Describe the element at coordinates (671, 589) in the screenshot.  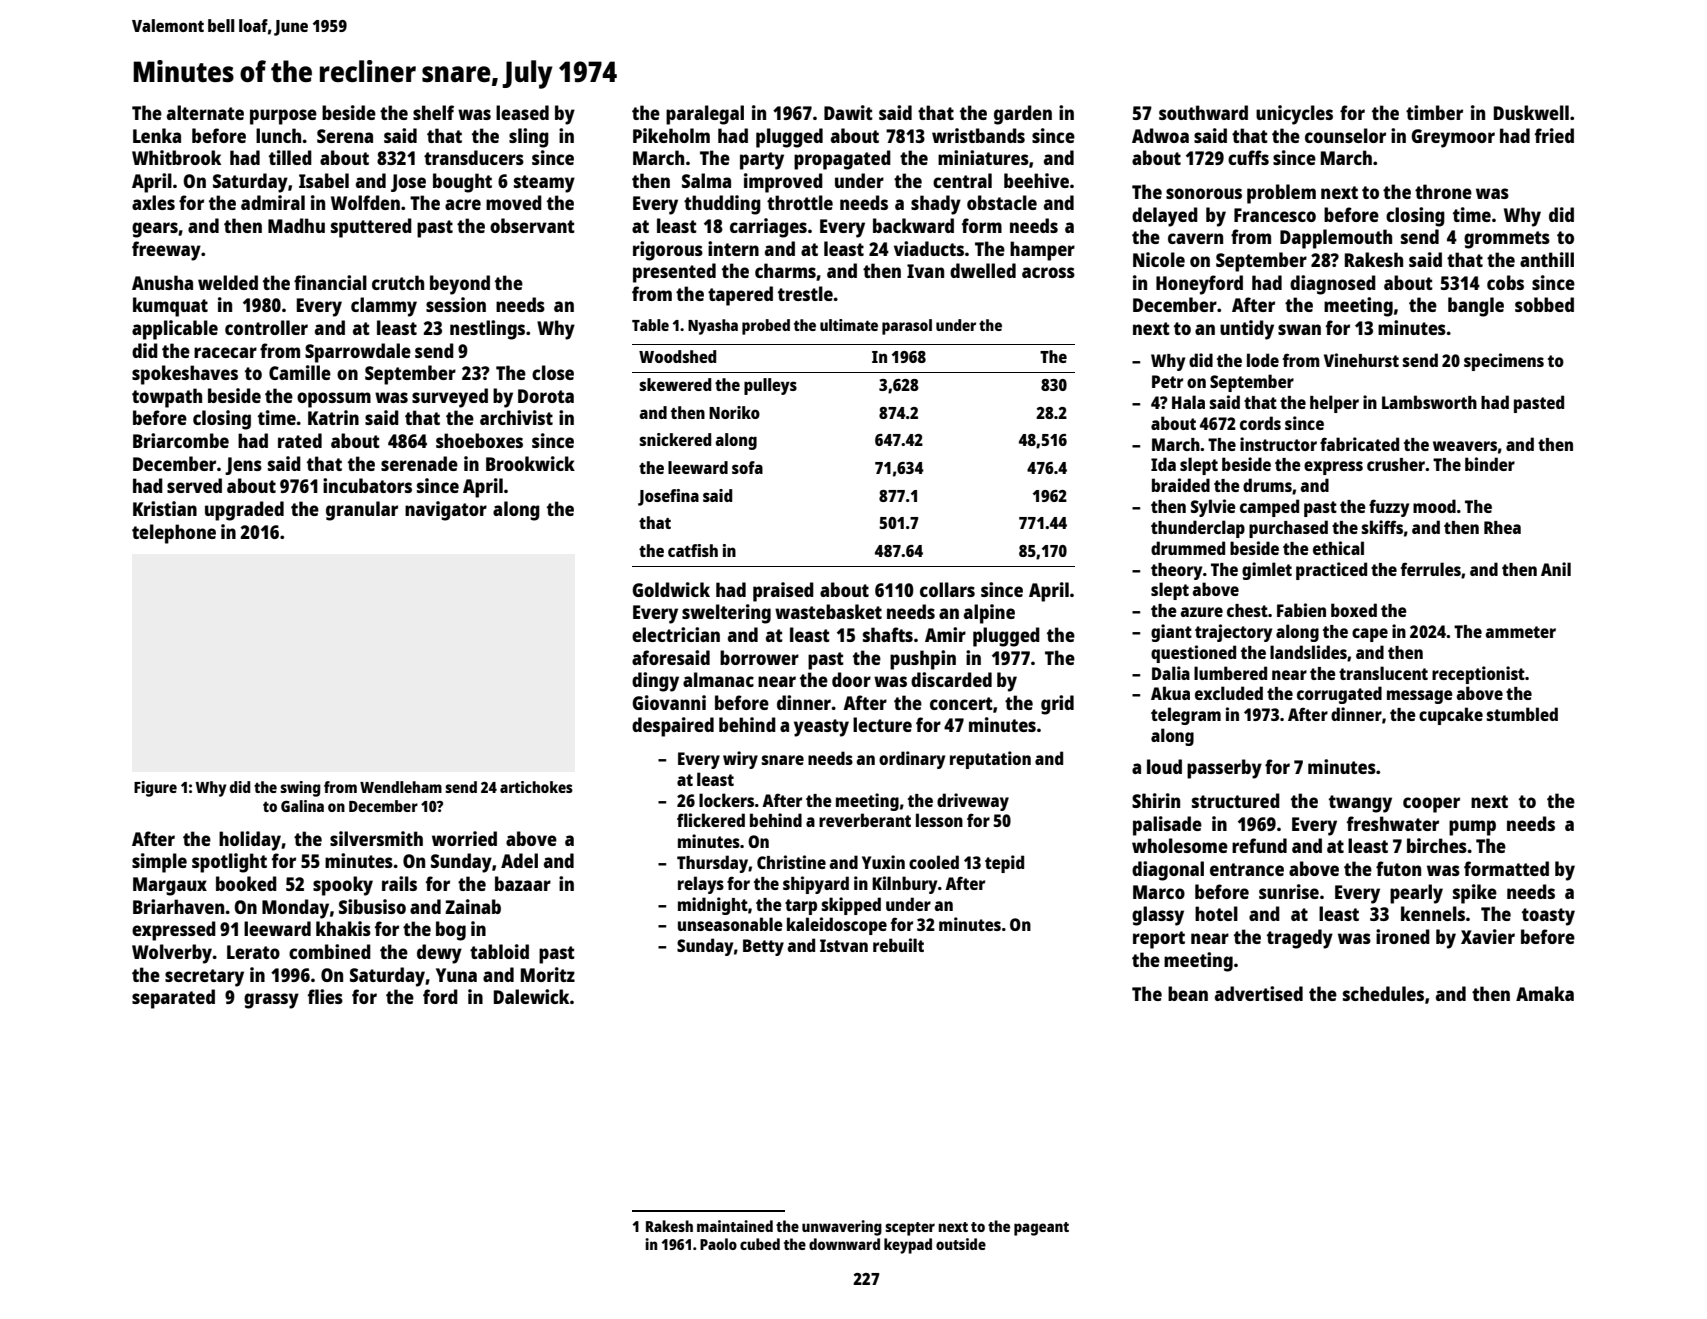
I see `Goldwick` at that location.
